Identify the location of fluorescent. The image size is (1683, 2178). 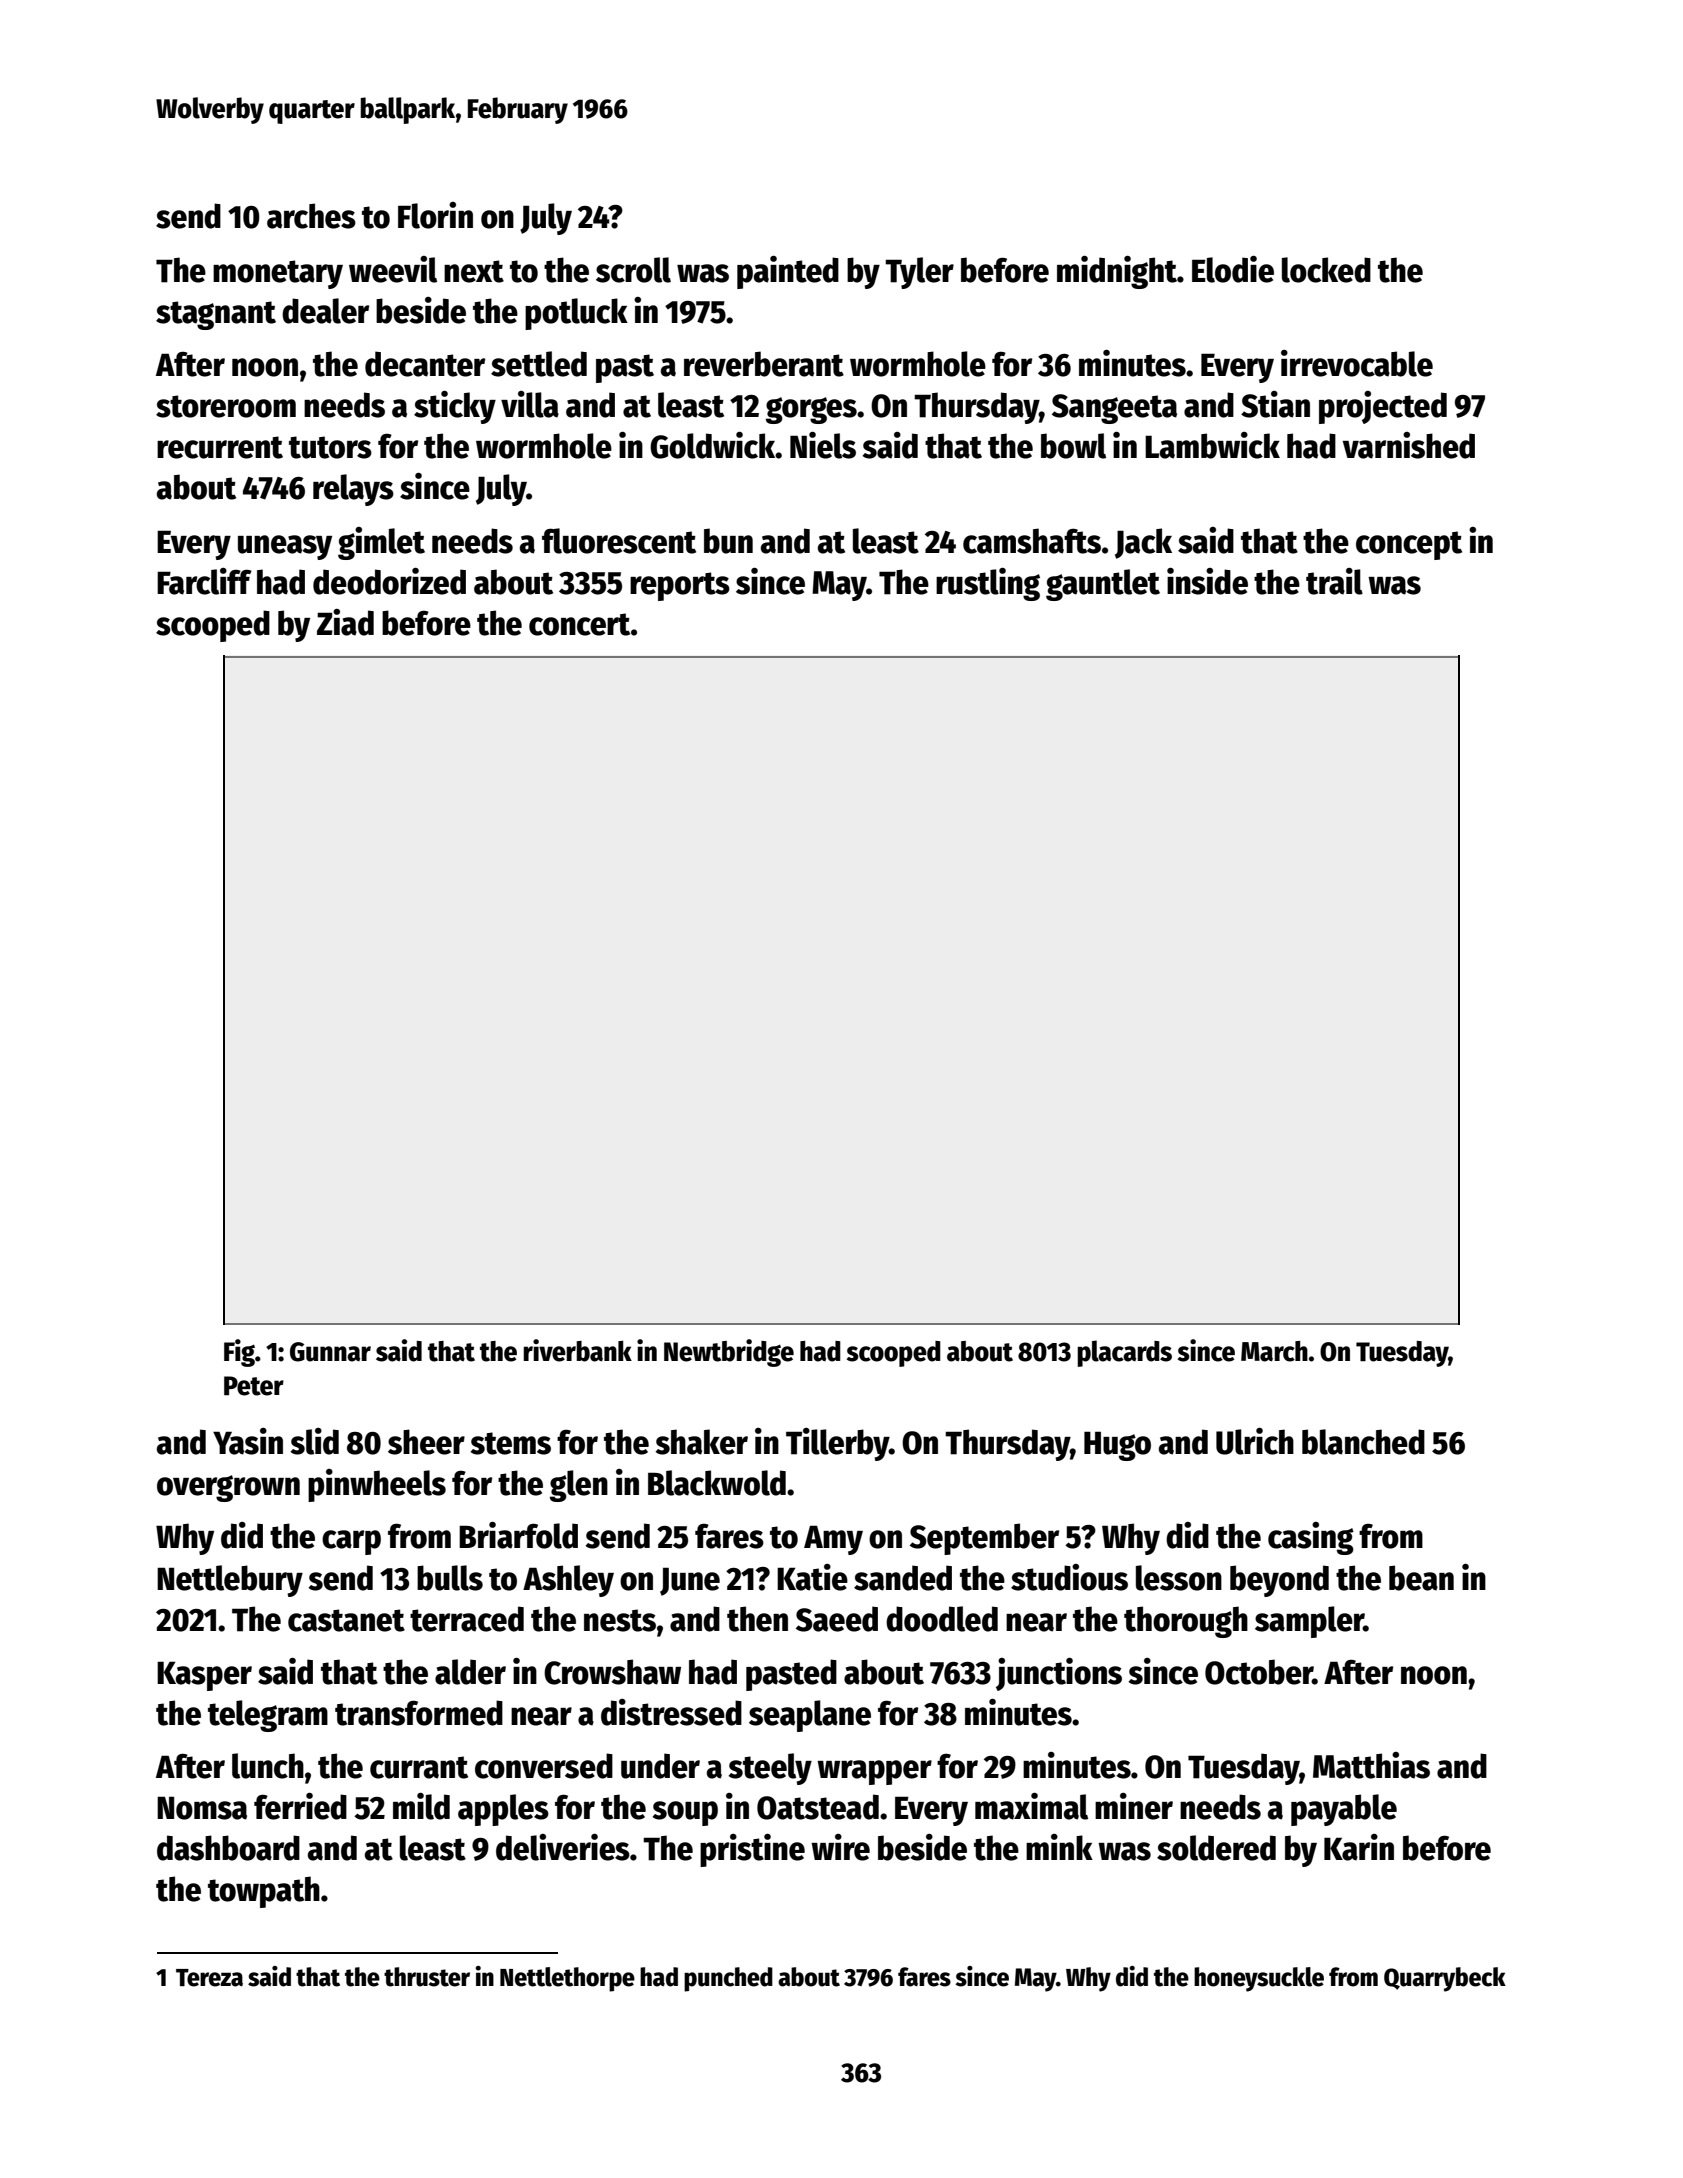
(619, 541).
